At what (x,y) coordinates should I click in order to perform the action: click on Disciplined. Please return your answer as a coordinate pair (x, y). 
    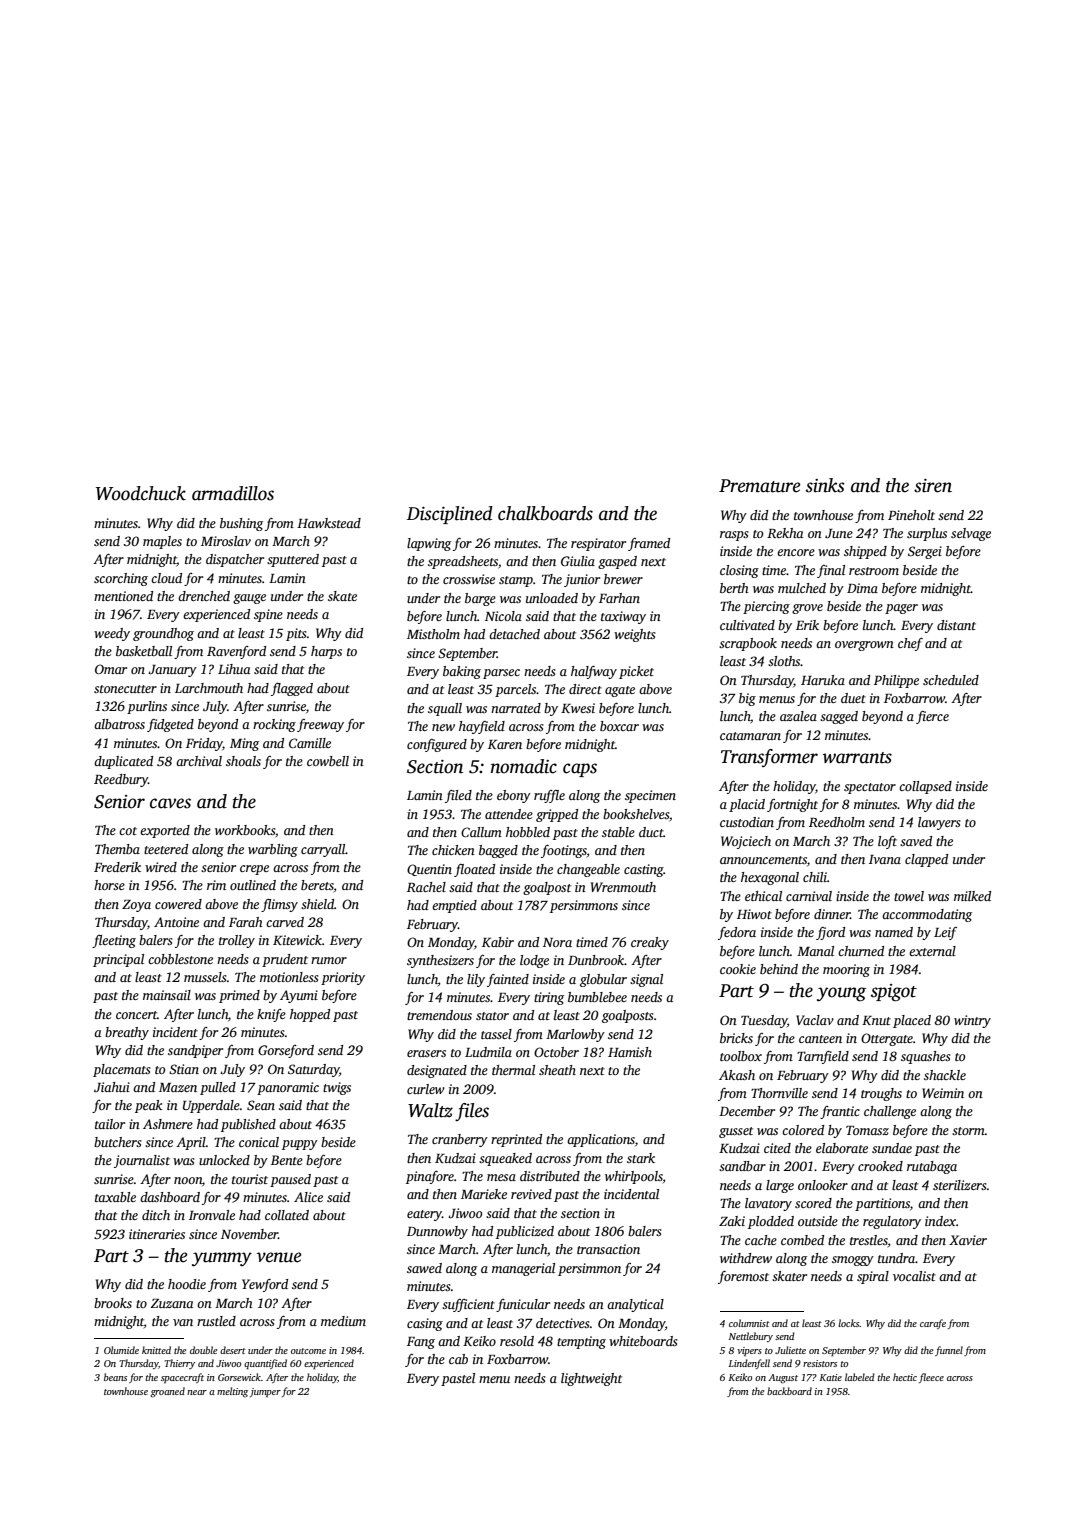
    Looking at the image, I should click on (450, 515).
